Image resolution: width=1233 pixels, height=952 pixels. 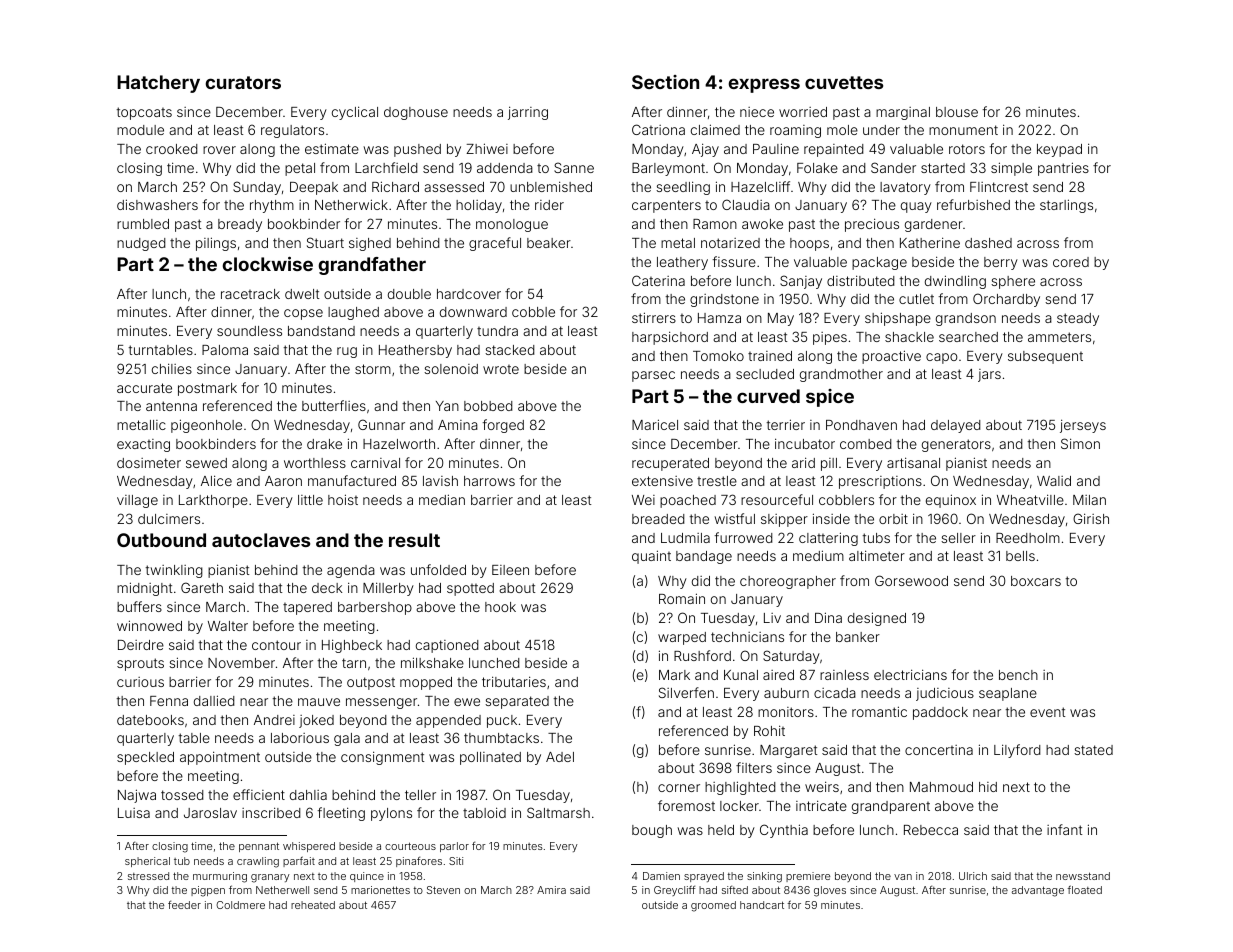 I want to click on event, so click(x=1047, y=712).
